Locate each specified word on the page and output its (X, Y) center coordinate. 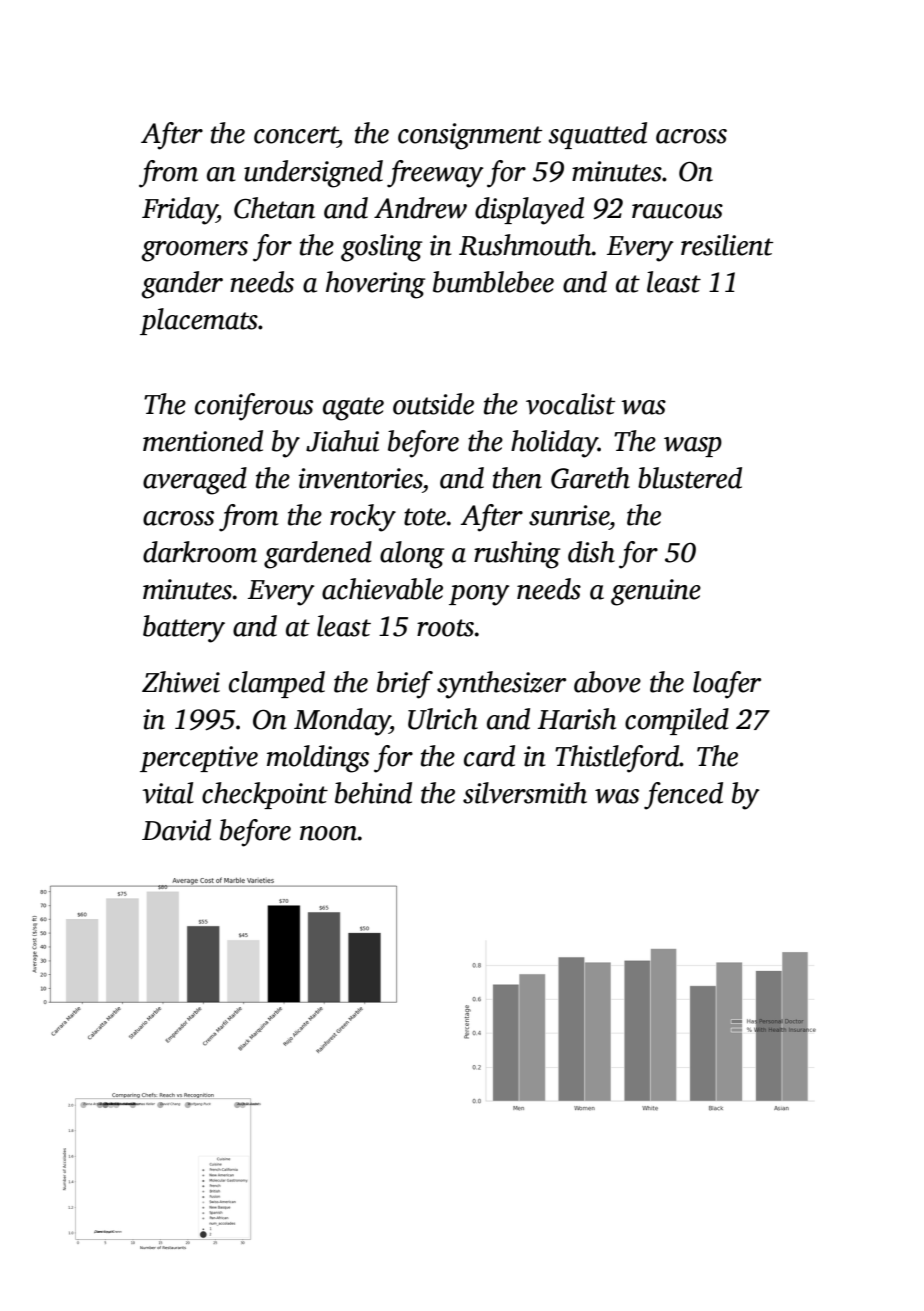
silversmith (525, 793)
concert (296, 135)
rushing (517, 555)
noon (329, 833)
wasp (693, 447)
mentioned (203, 441)
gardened (318, 555)
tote (425, 517)
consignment (470, 136)
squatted (597, 135)
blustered (690, 478)
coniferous (254, 407)
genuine (656, 592)
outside (433, 404)
